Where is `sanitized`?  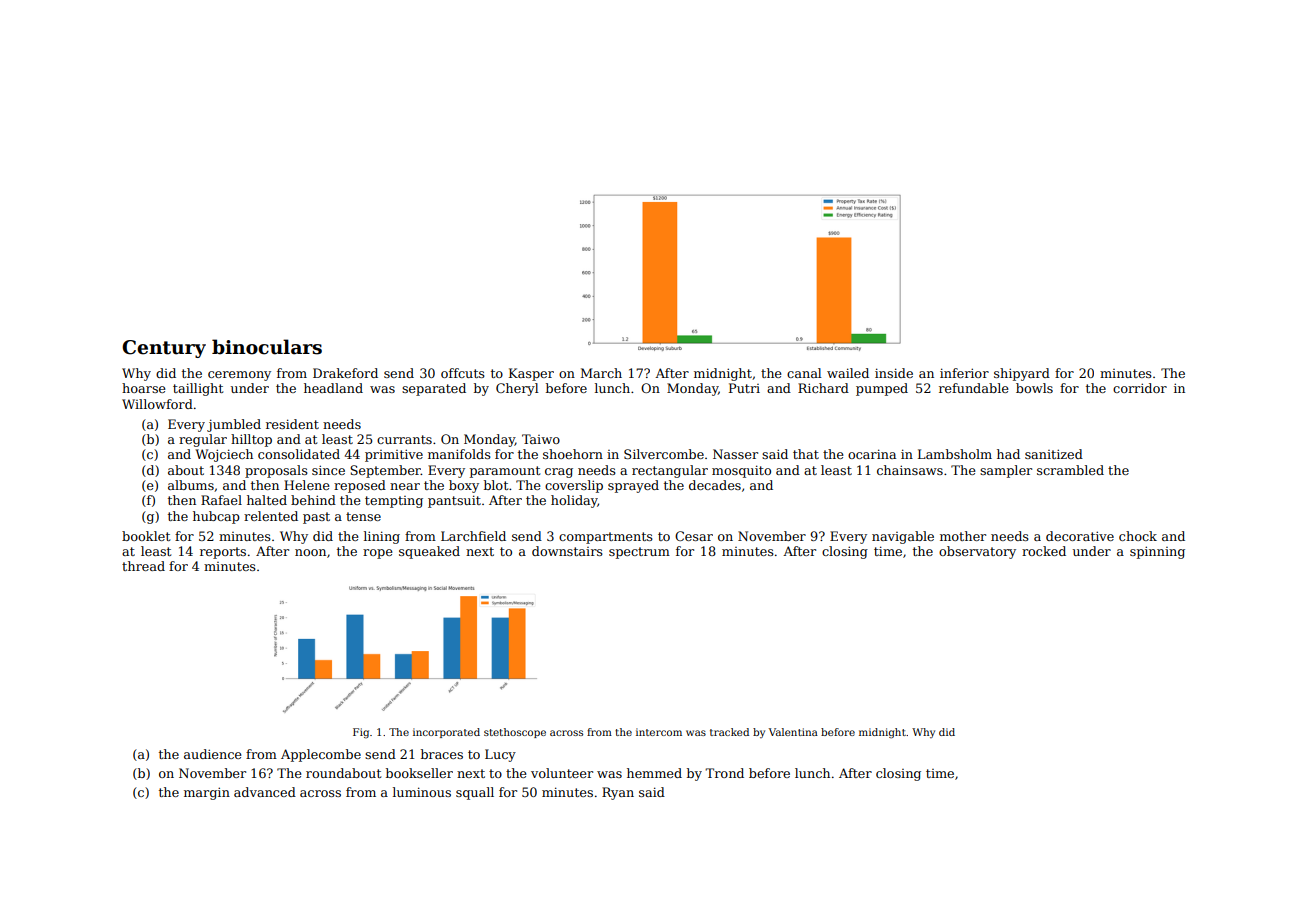 sanitized is located at coordinates (1054, 454).
